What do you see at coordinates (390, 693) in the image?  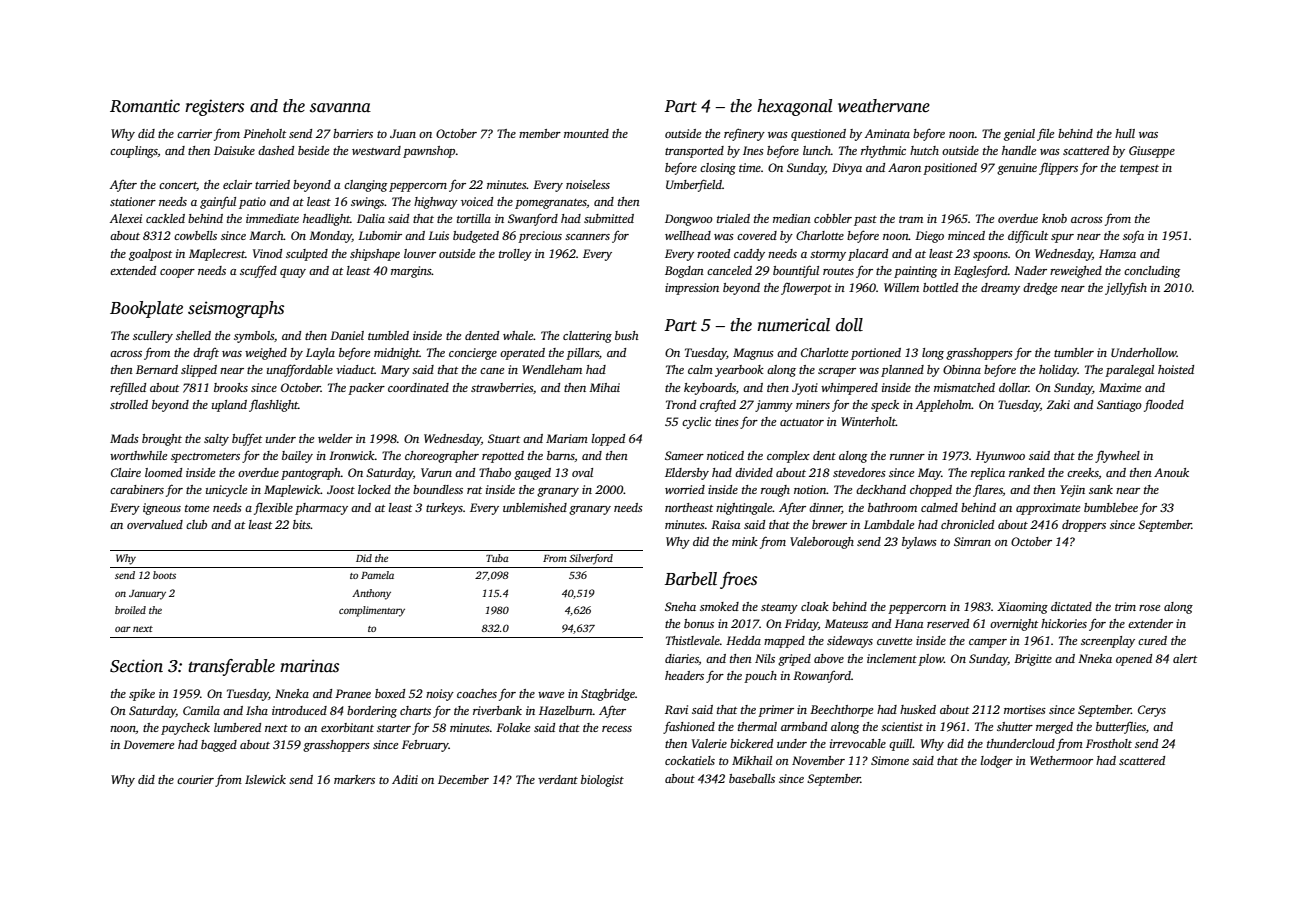 I see `boxed` at bounding box center [390, 693].
